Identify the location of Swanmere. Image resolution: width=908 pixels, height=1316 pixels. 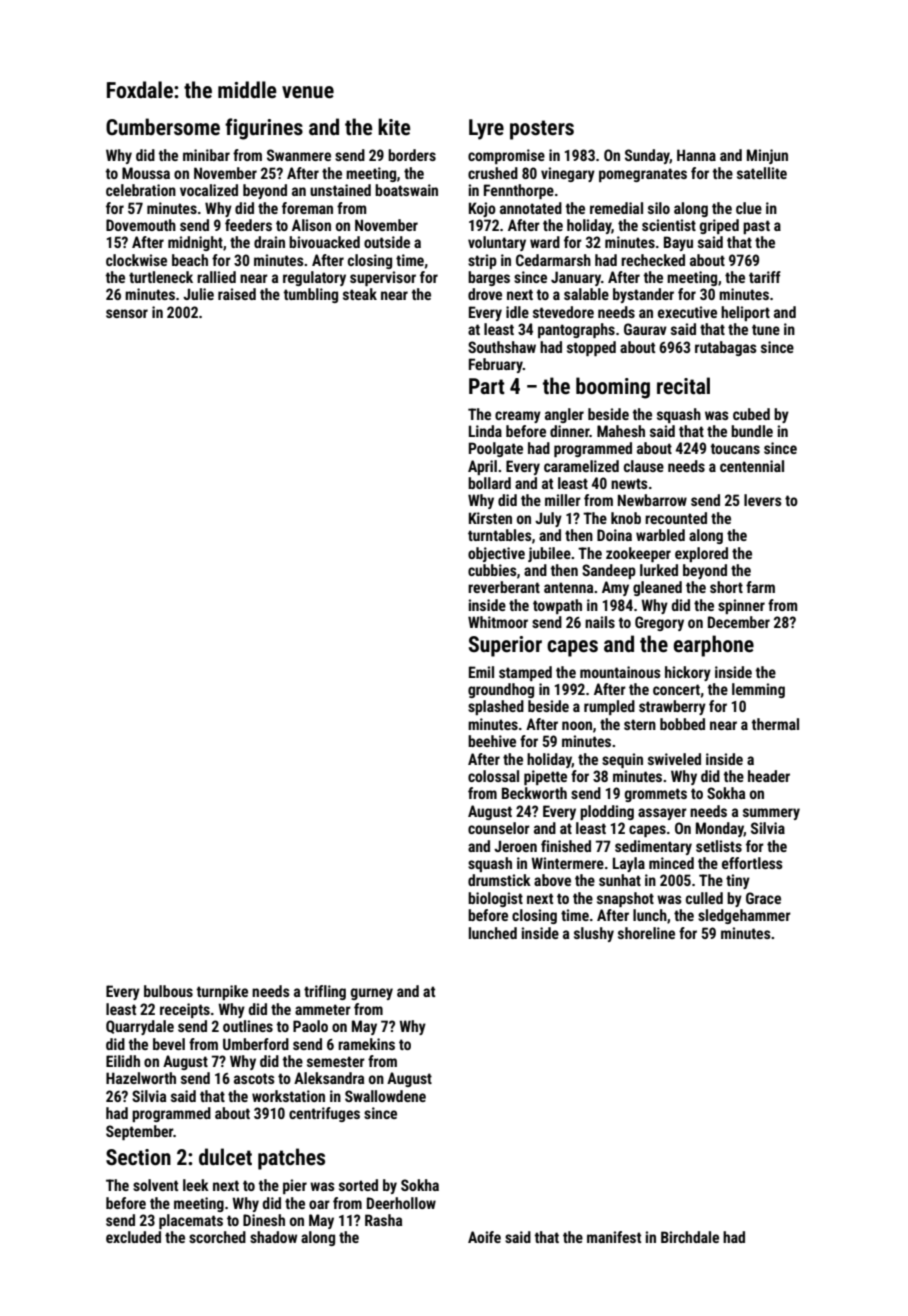
(299, 155).
